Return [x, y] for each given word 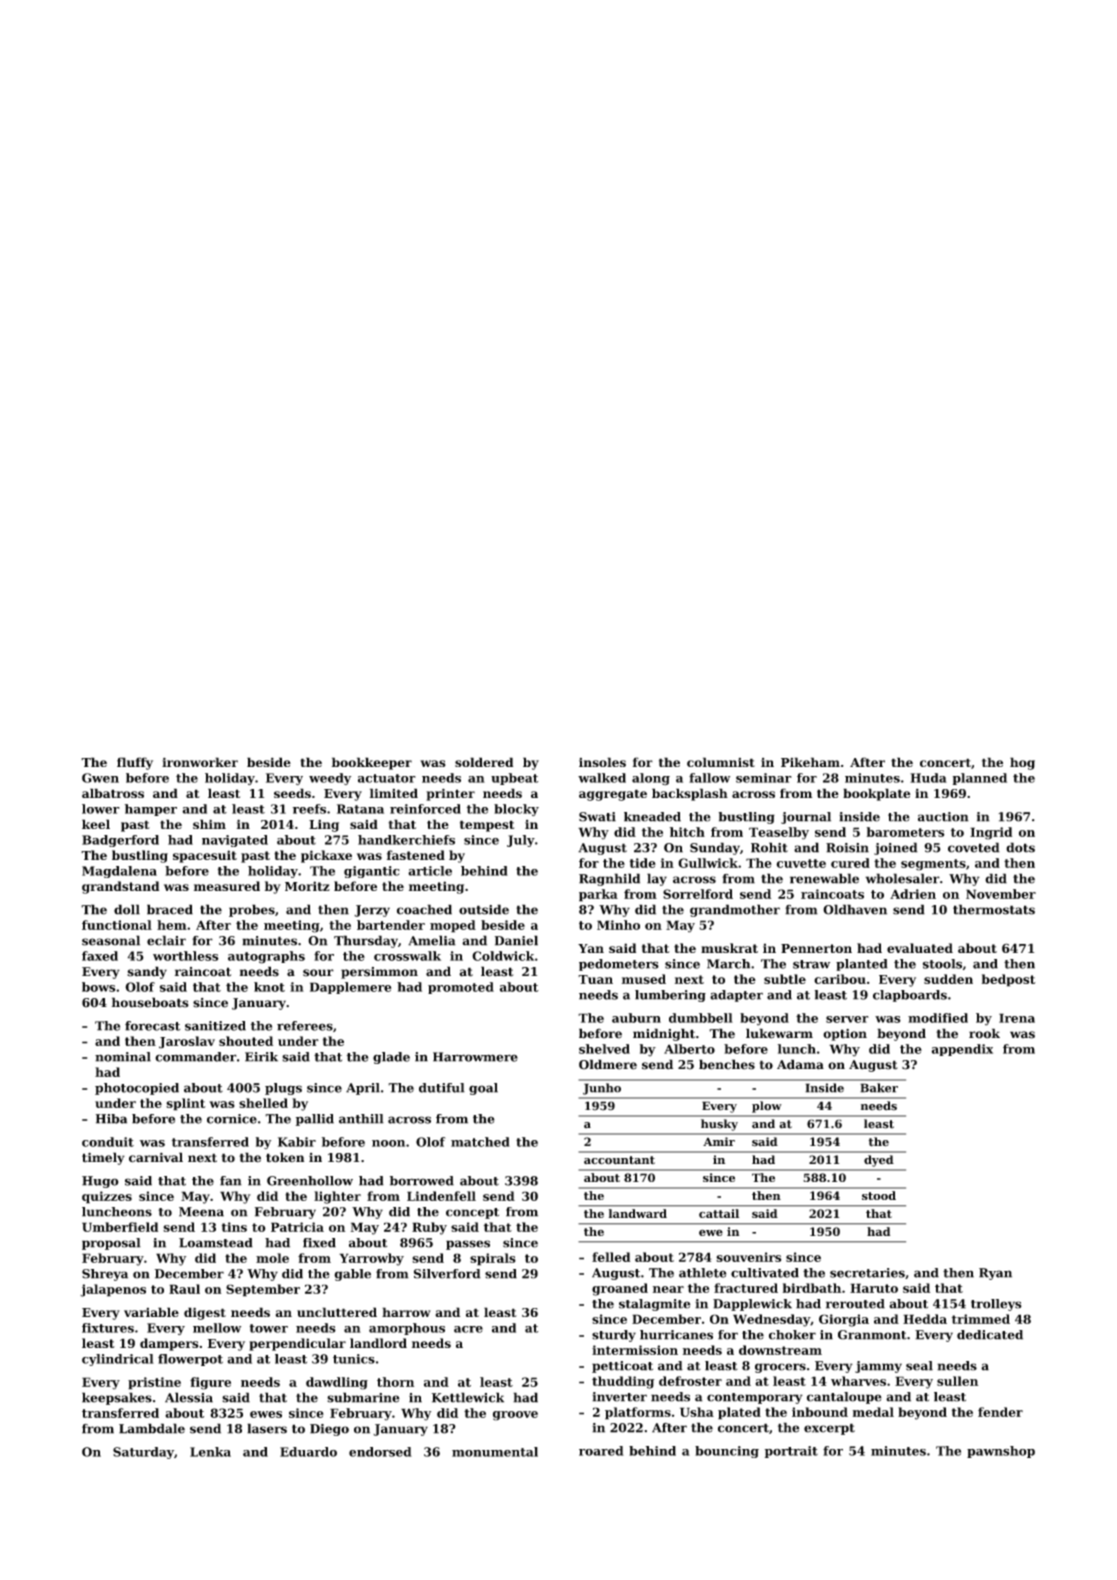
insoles [602, 762]
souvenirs [748, 1257]
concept [472, 1213]
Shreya [105, 1275]
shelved [604, 1049]
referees [305, 1026]
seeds [292, 793]
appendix [962, 1050]
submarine [363, 1397]
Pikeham [810, 762]
